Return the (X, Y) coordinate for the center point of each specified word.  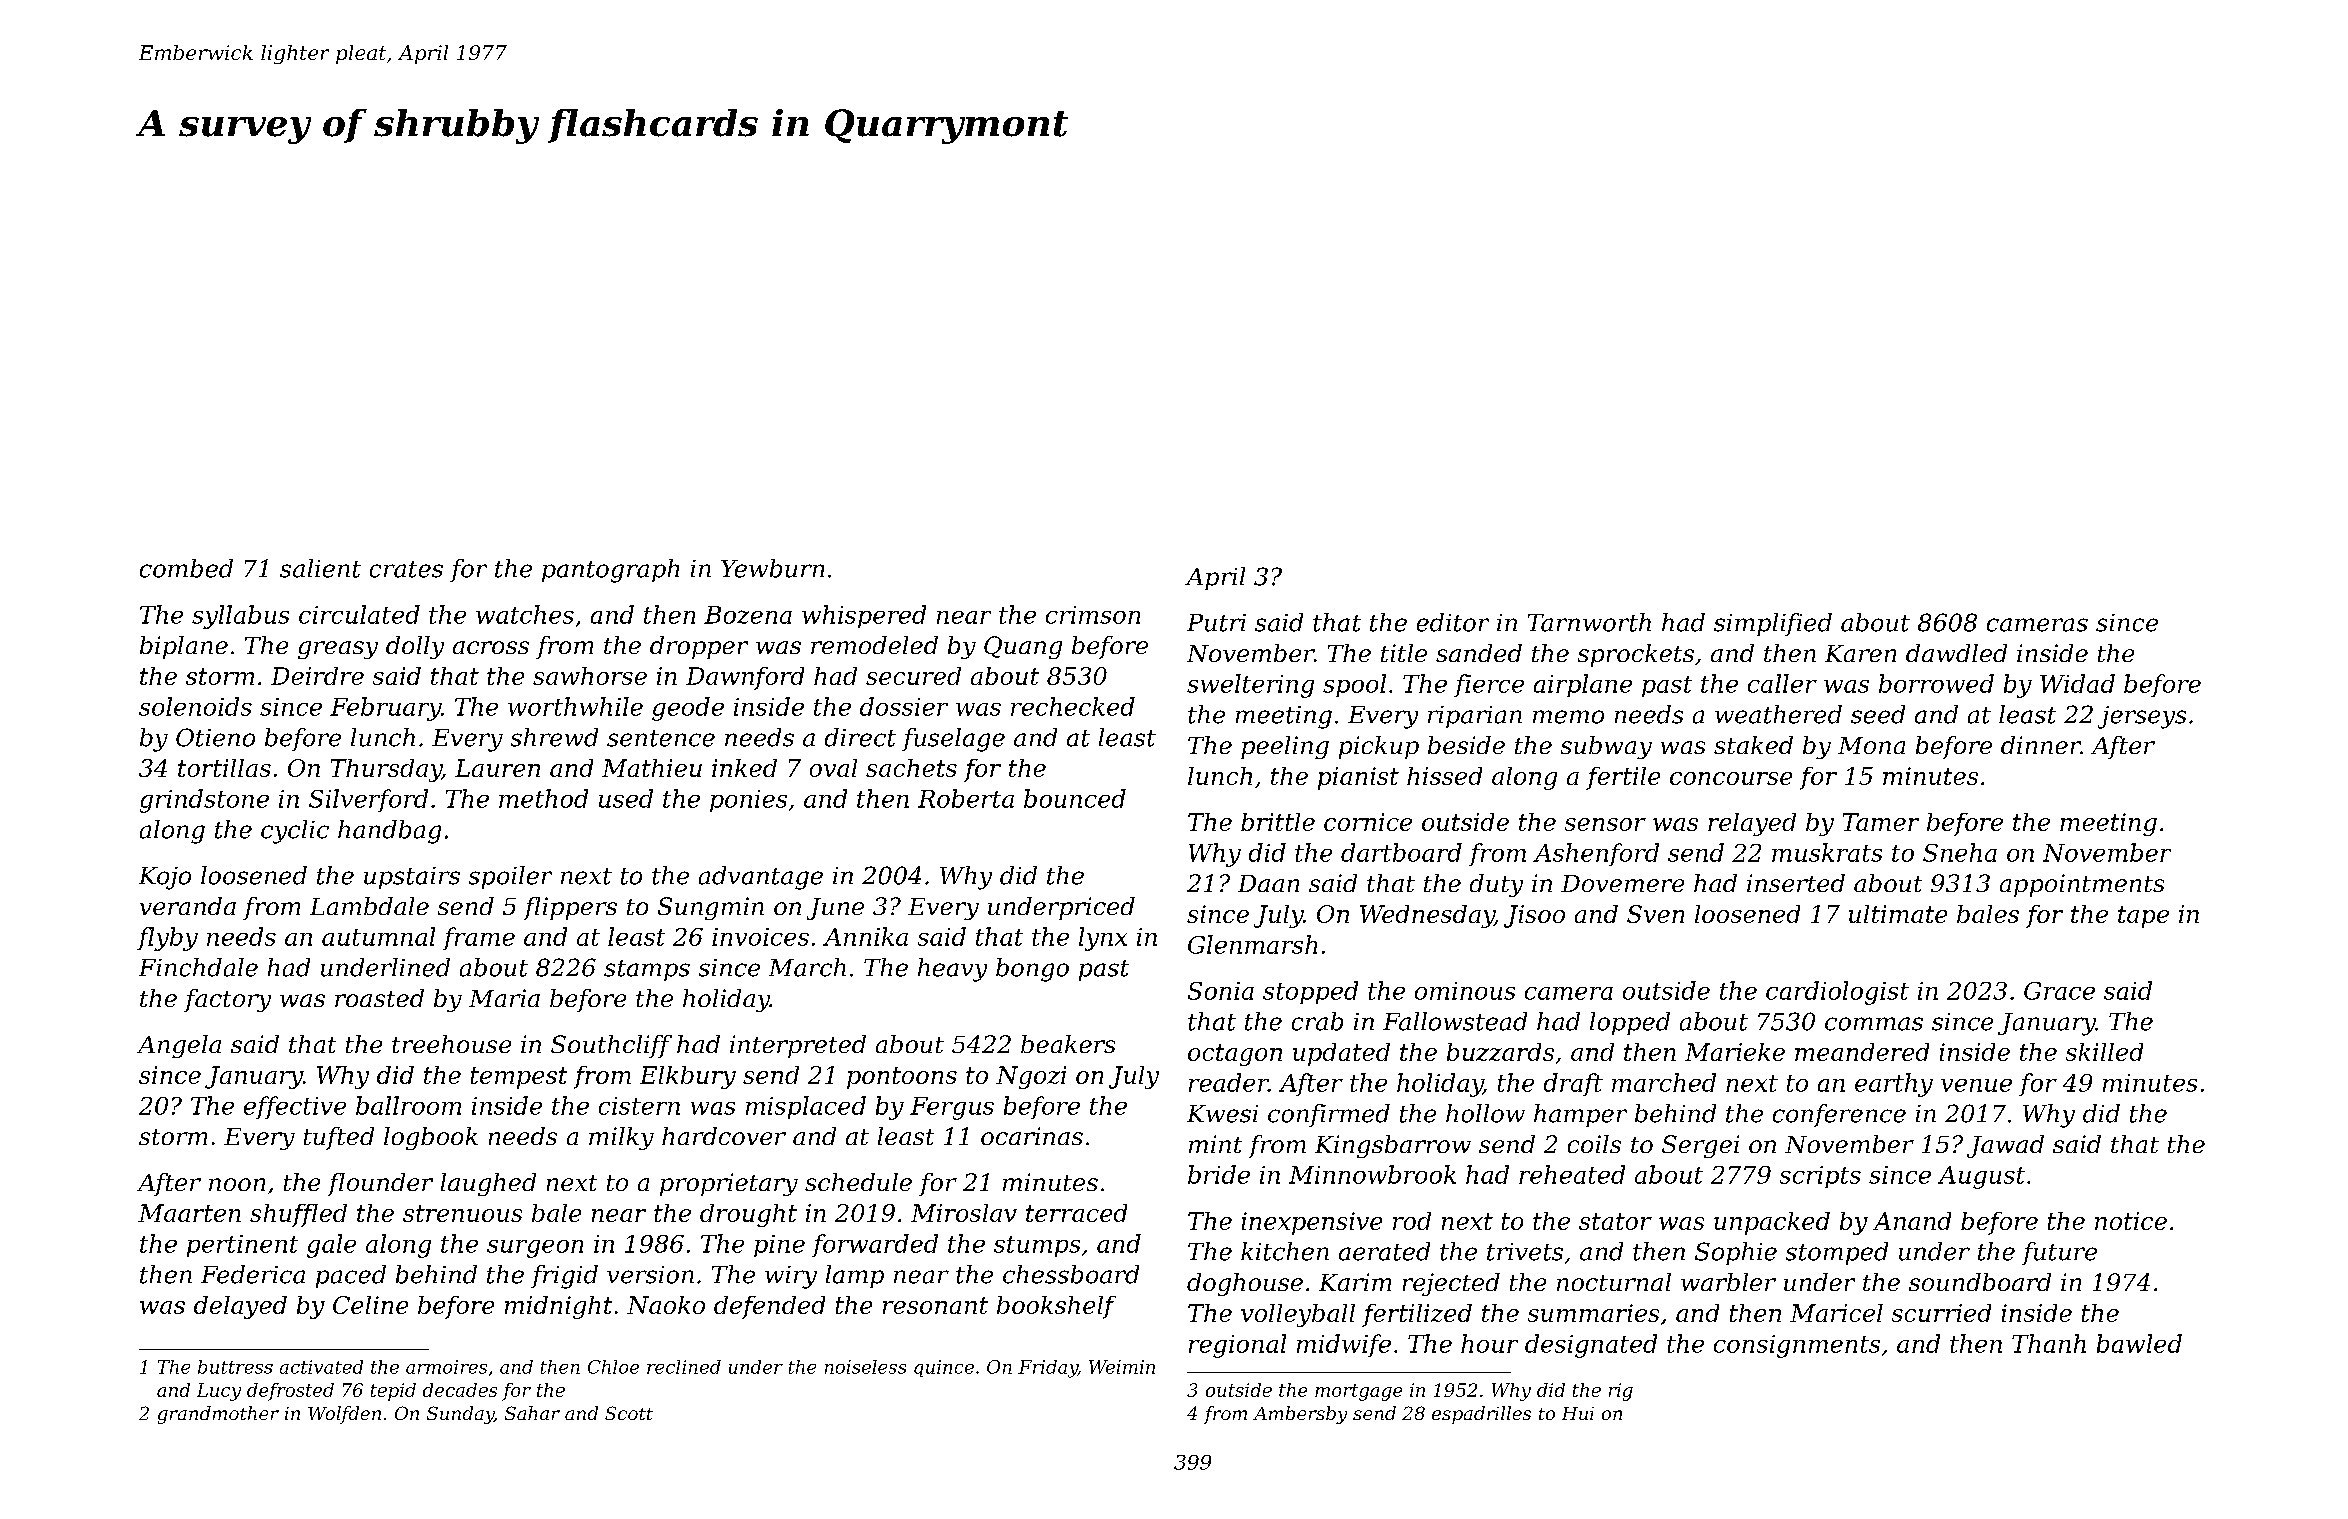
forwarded (875, 1245)
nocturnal (1614, 1282)
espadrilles (1481, 1415)
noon (237, 1184)
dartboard (1401, 852)
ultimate (1898, 914)
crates (406, 569)
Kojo (165, 878)
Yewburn (772, 568)
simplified (1773, 624)
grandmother (218, 1415)
